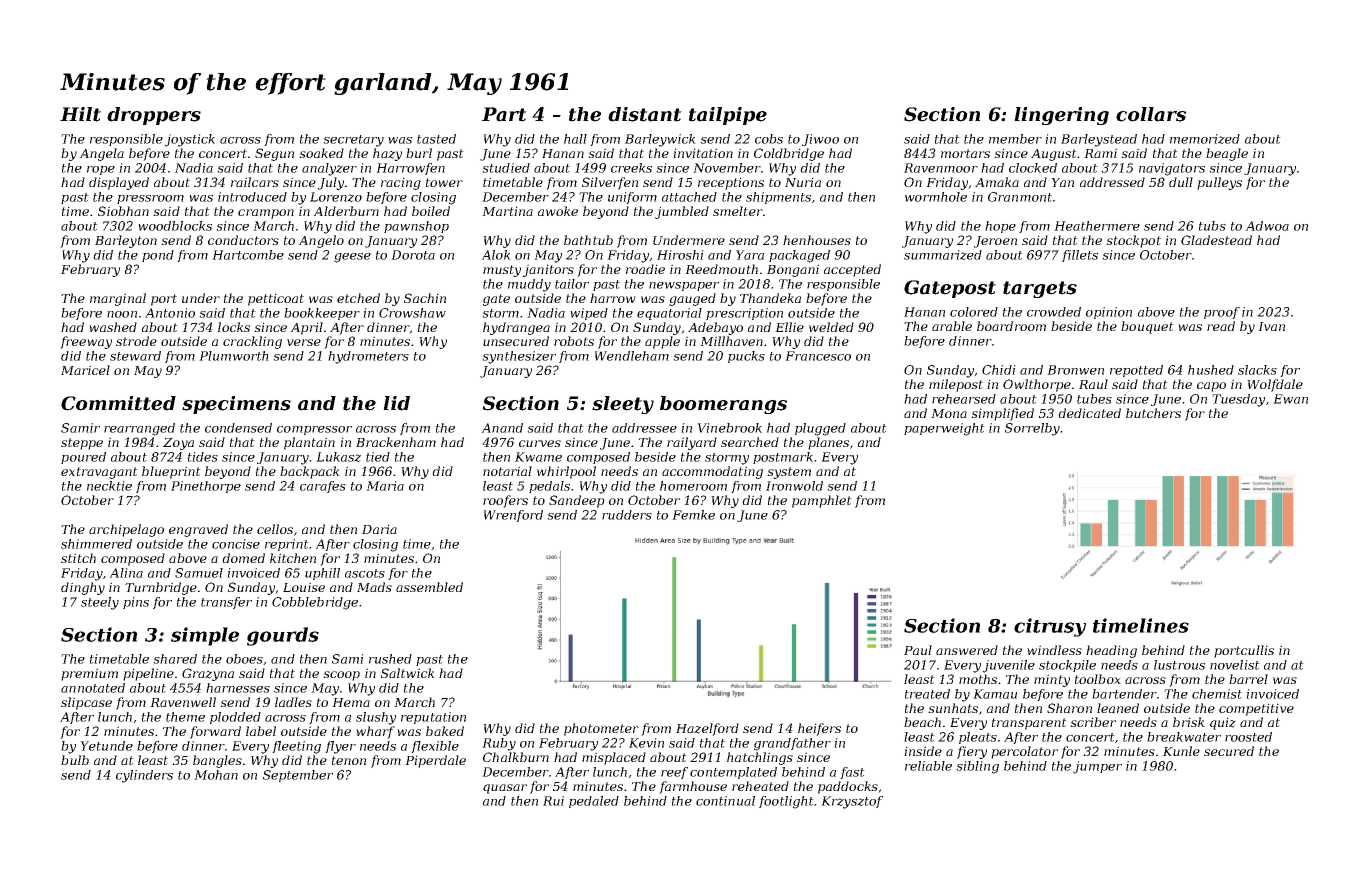 Image resolution: width=1372 pixels, height=887 pixels. I want to click on marginal, so click(118, 299).
